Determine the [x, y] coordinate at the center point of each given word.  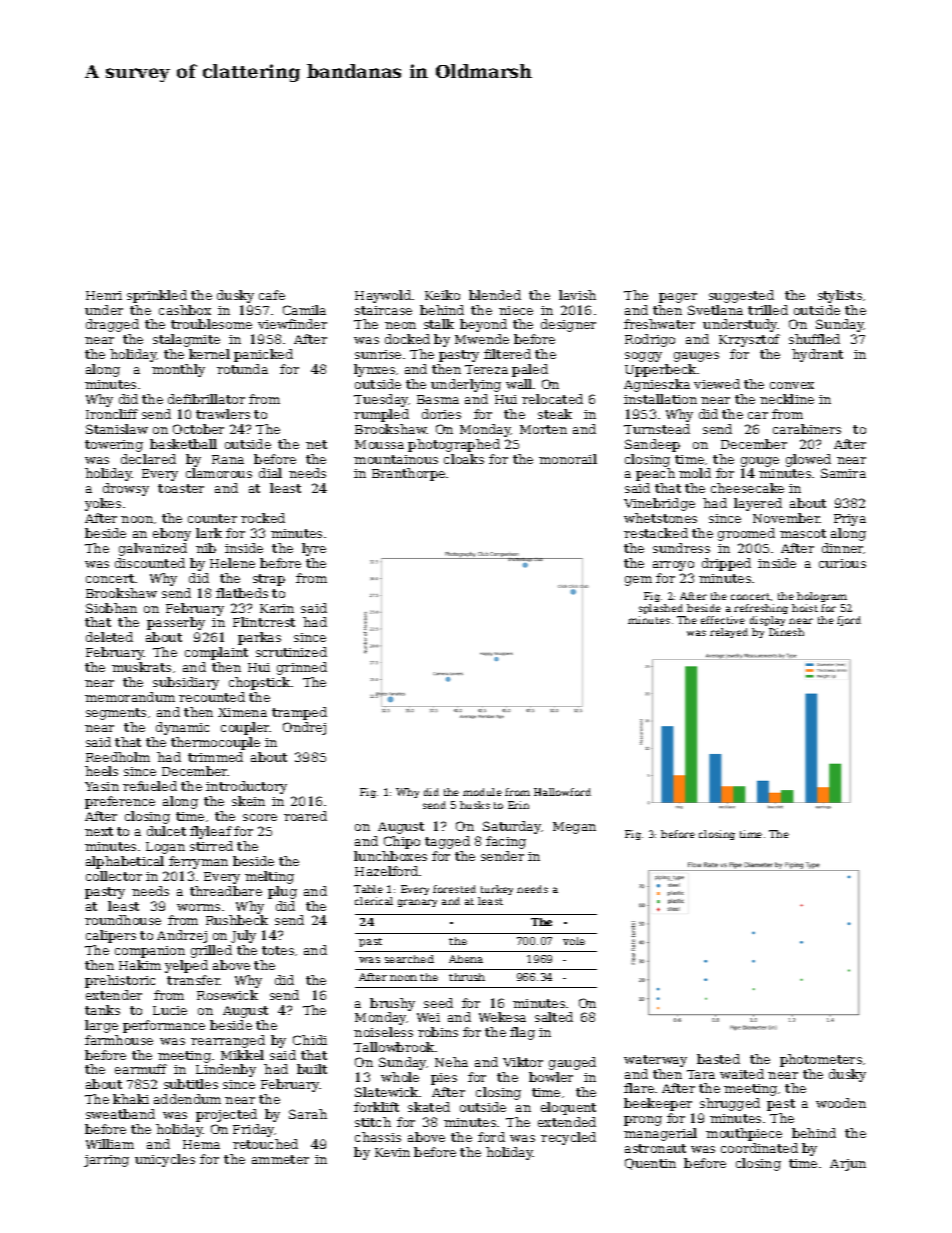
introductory [246, 787]
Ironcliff [112, 414]
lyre [314, 549]
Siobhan [111, 608]
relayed [729, 633]
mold [695, 473]
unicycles [165, 1160]
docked [407, 339]
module [482, 792]
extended [567, 1122]
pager [678, 298]
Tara [701, 1074]
